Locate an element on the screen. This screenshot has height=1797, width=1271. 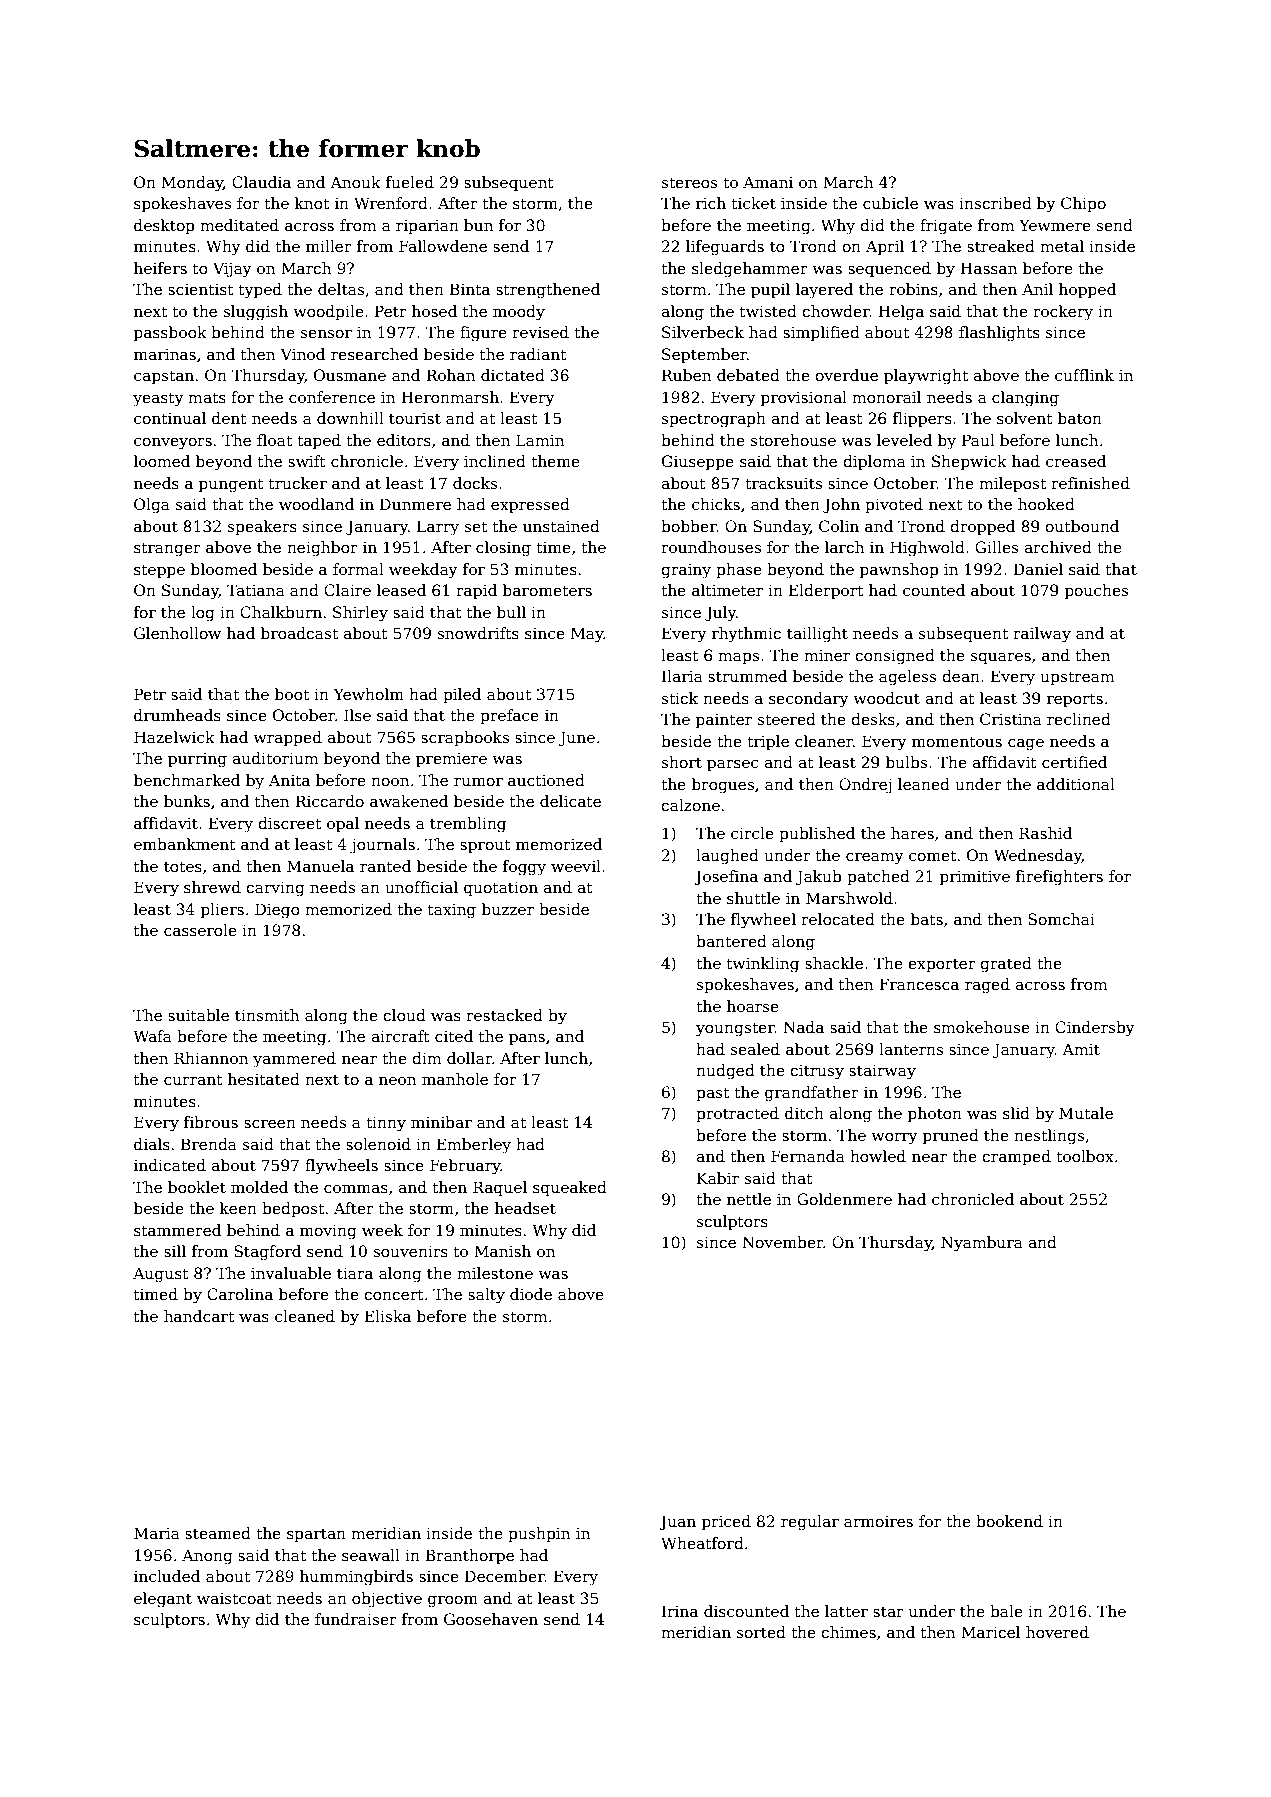
Mutale is located at coordinates (1086, 1113).
